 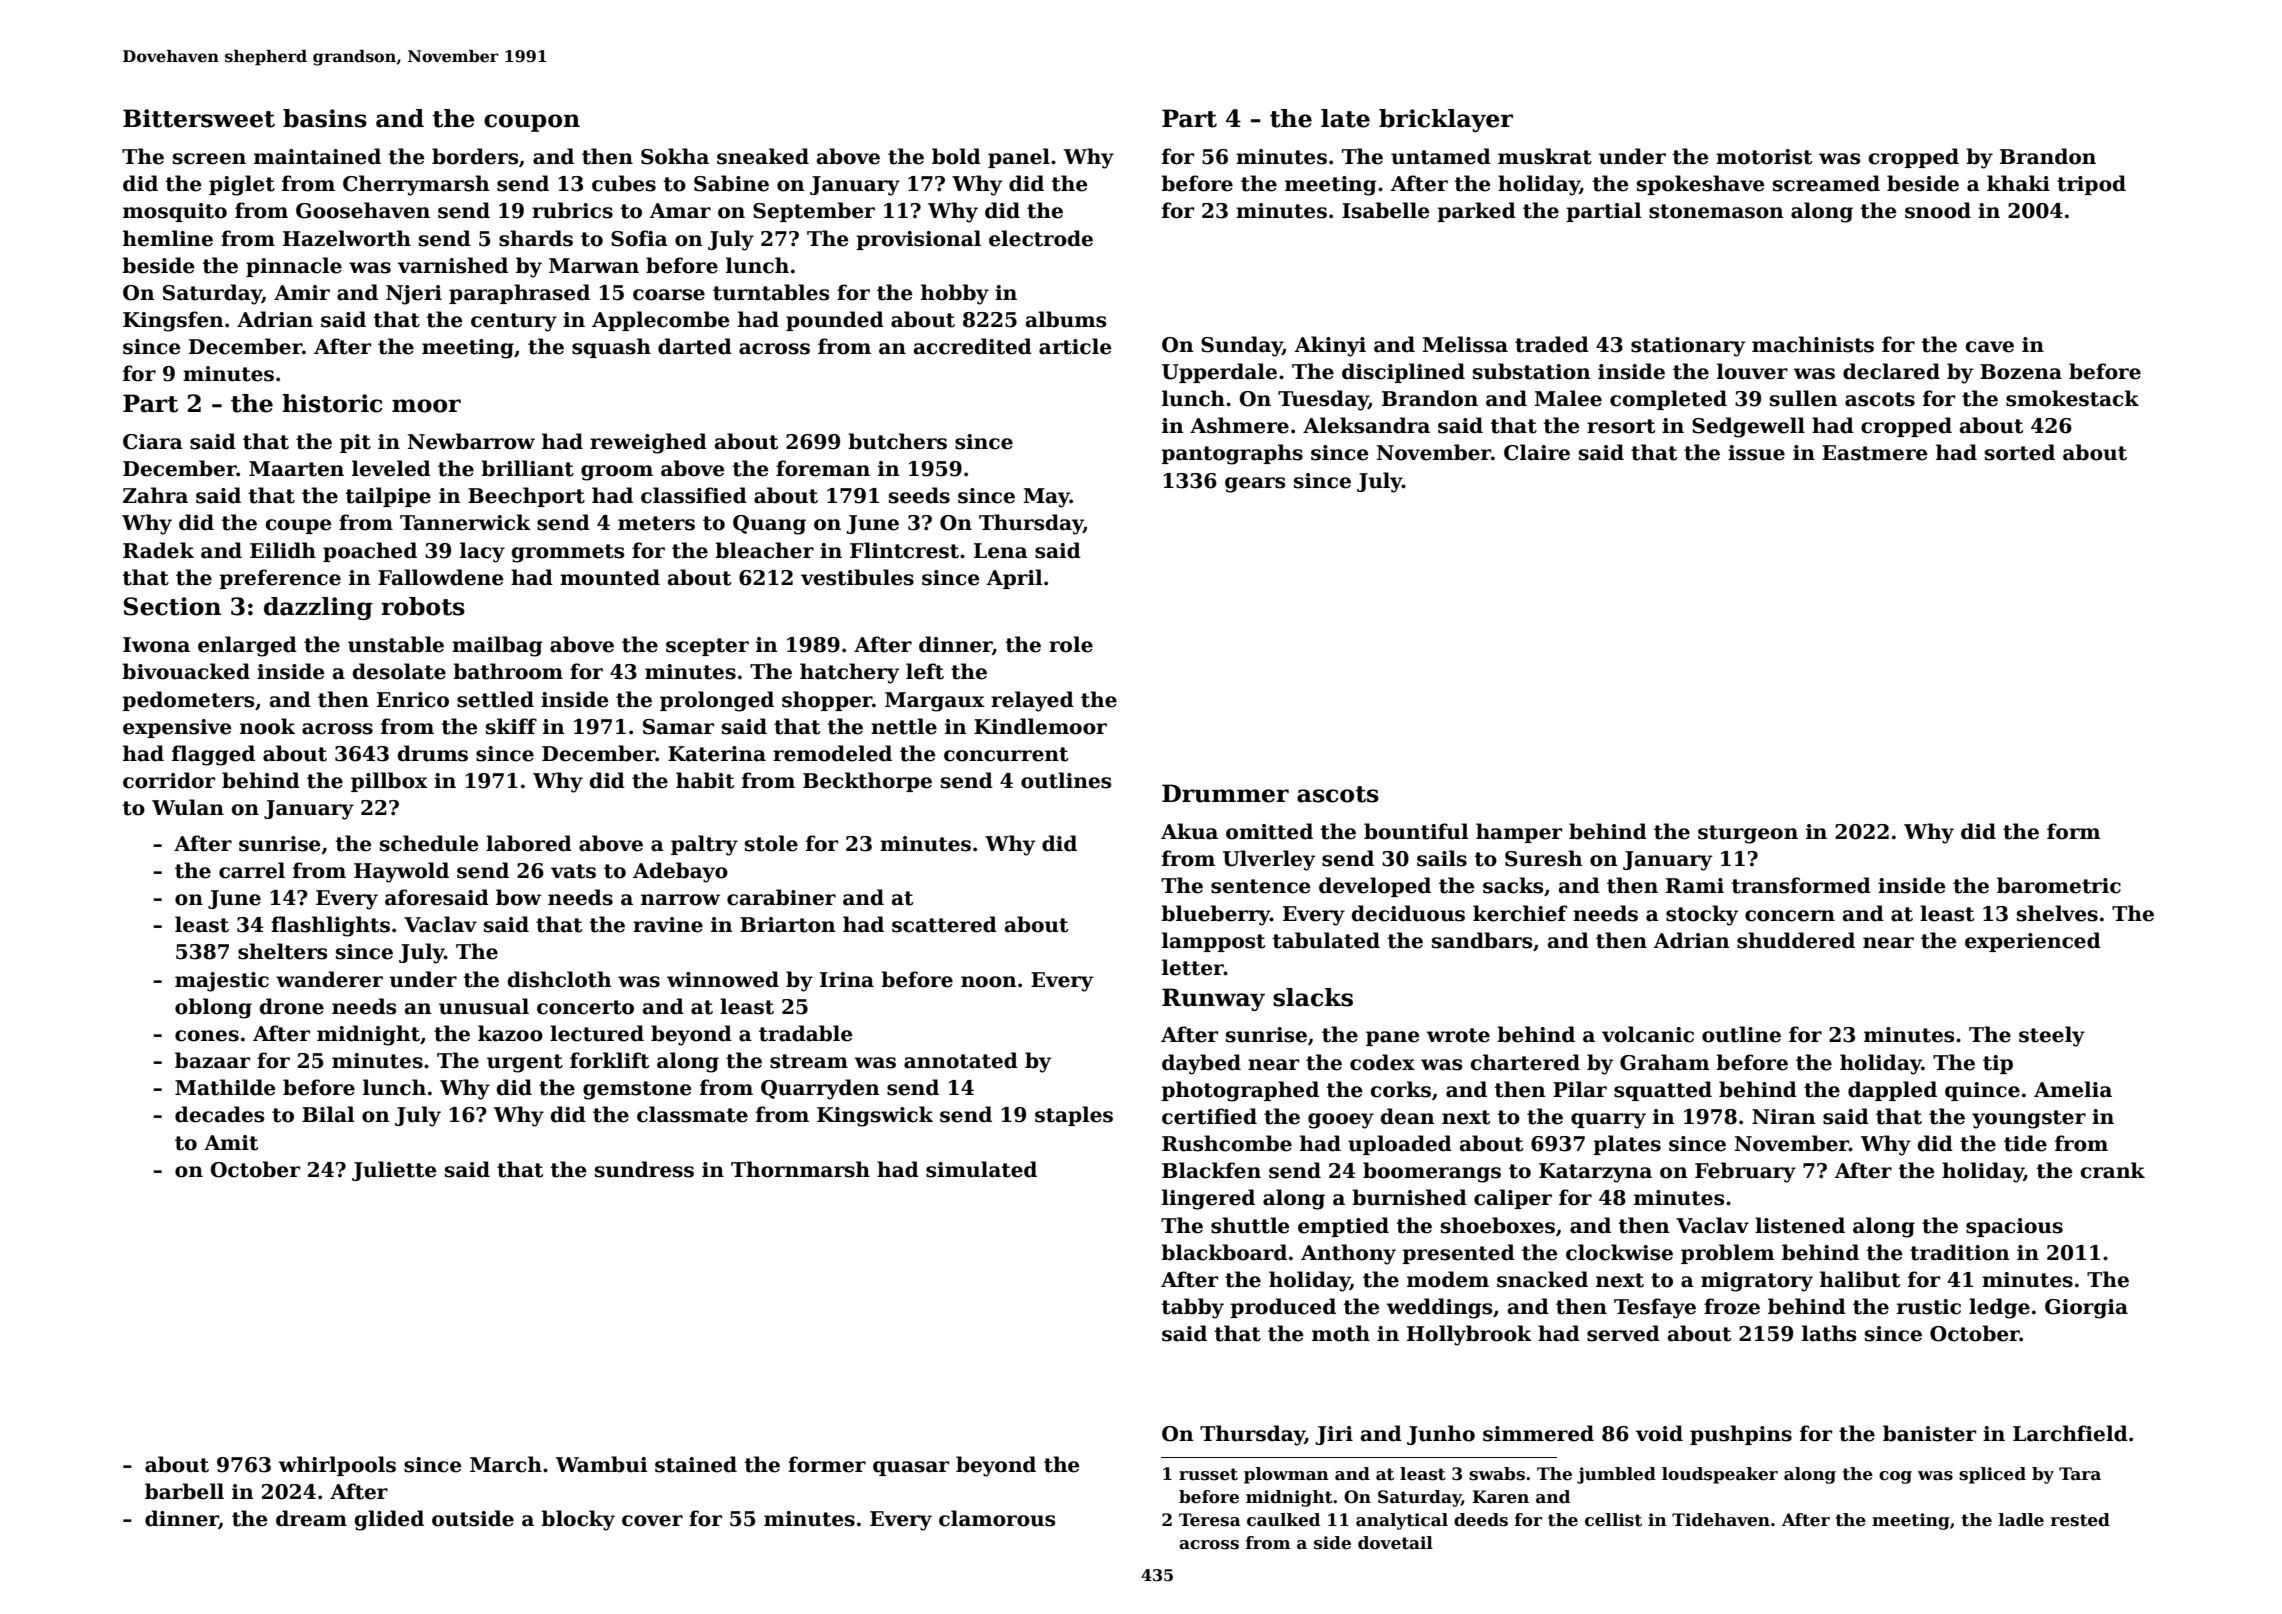 What do you see at coordinates (2112, 1170) in the image?
I see `crank` at bounding box center [2112, 1170].
